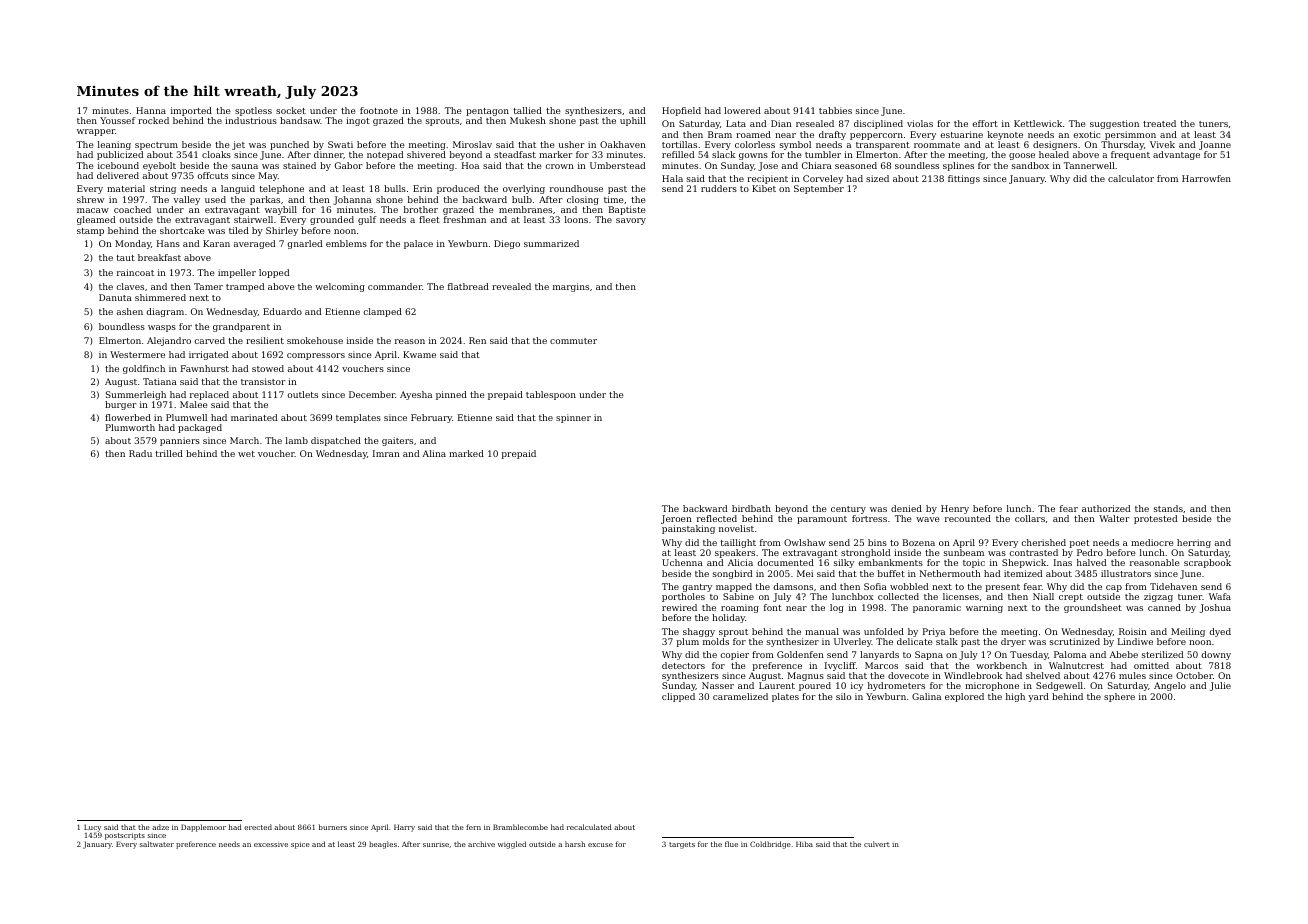  I want to click on Harrowfen, so click(1206, 178).
